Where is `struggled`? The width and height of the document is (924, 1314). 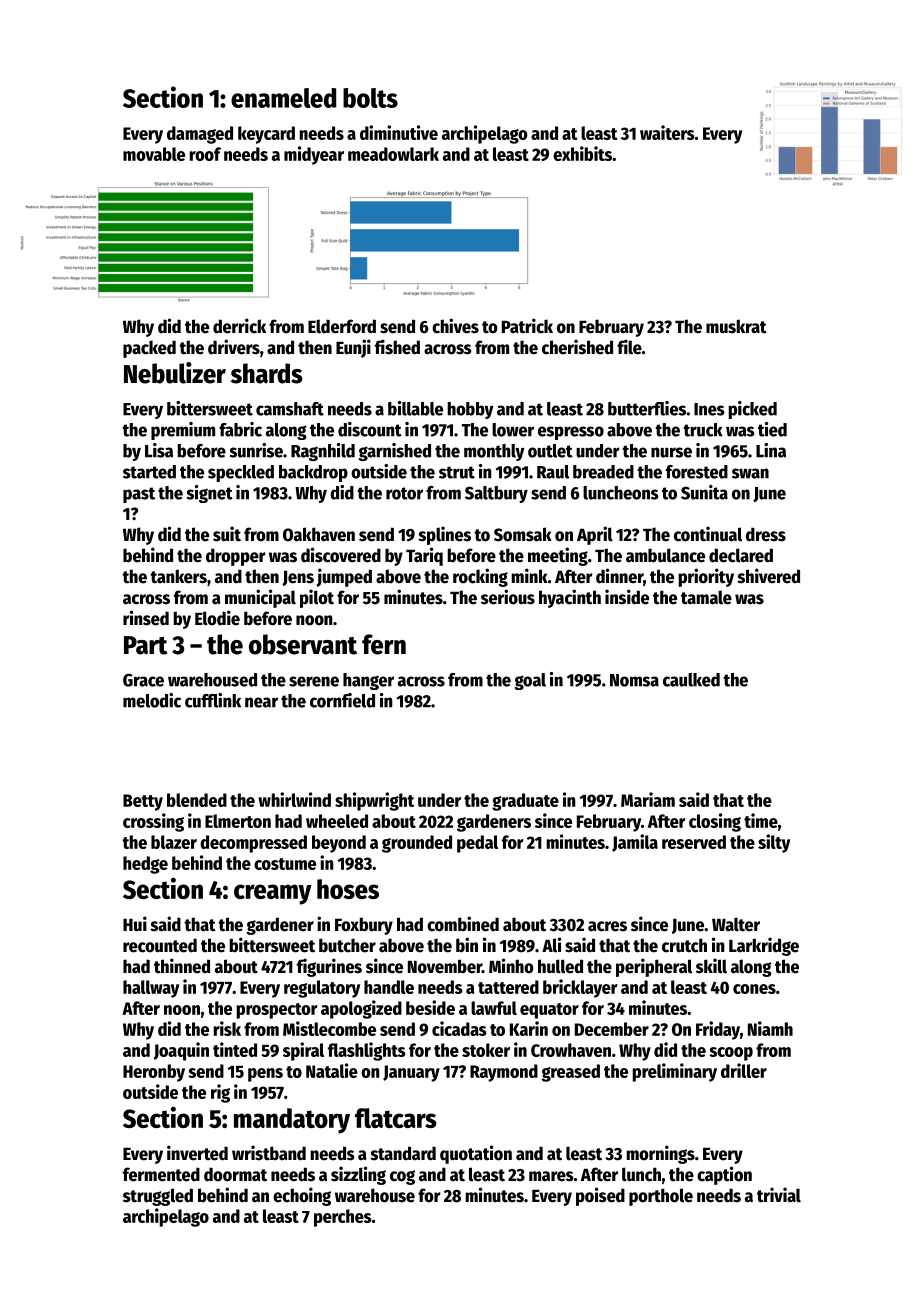 struggled is located at coordinates (158, 1197).
